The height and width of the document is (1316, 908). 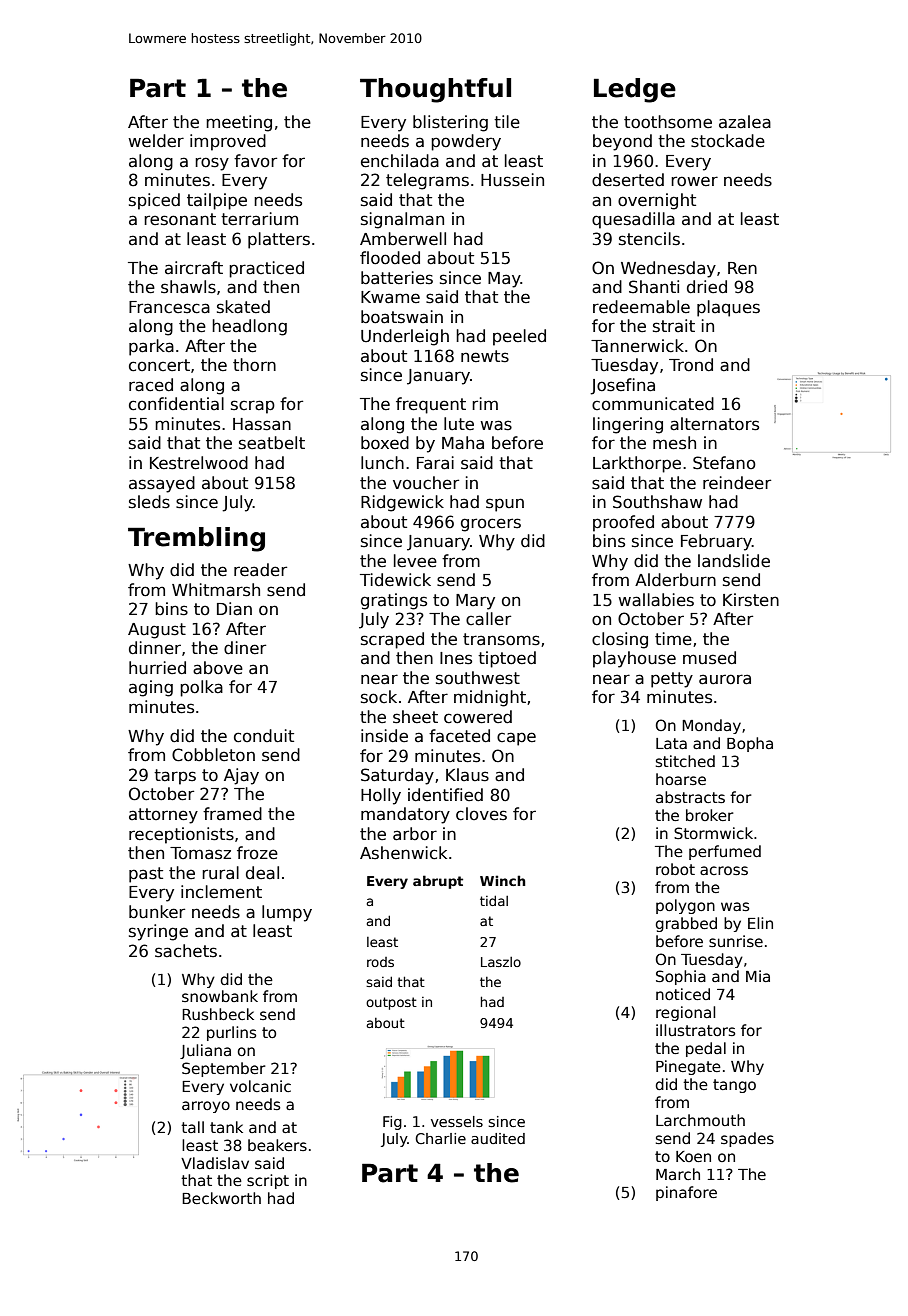 What do you see at coordinates (507, 659) in the document?
I see `tiptoed` at bounding box center [507, 659].
